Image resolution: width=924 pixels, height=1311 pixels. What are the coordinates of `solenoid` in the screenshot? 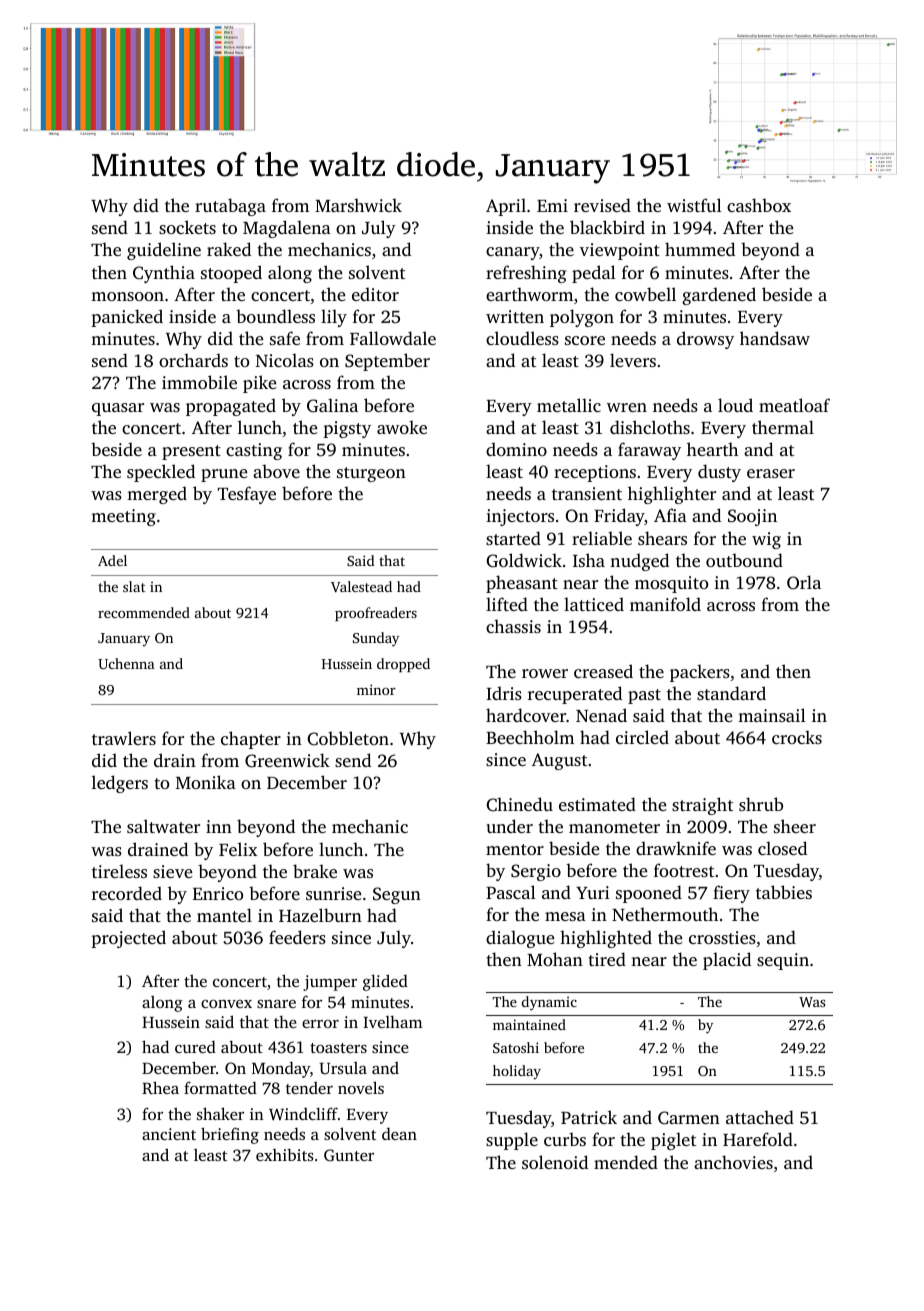 It's located at (555, 1162).
